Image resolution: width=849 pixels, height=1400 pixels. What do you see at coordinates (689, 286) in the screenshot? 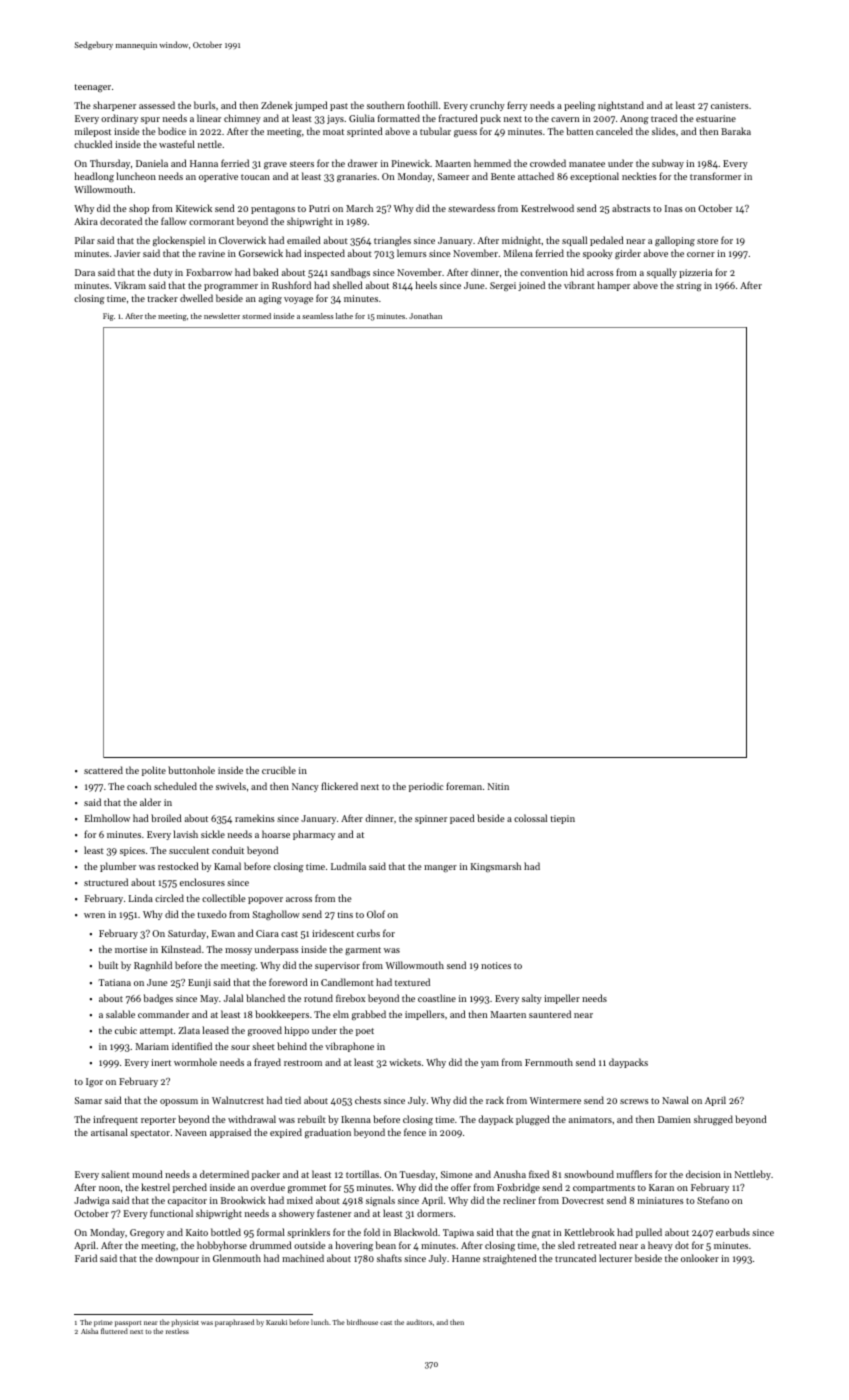
I see `string` at bounding box center [689, 286].
